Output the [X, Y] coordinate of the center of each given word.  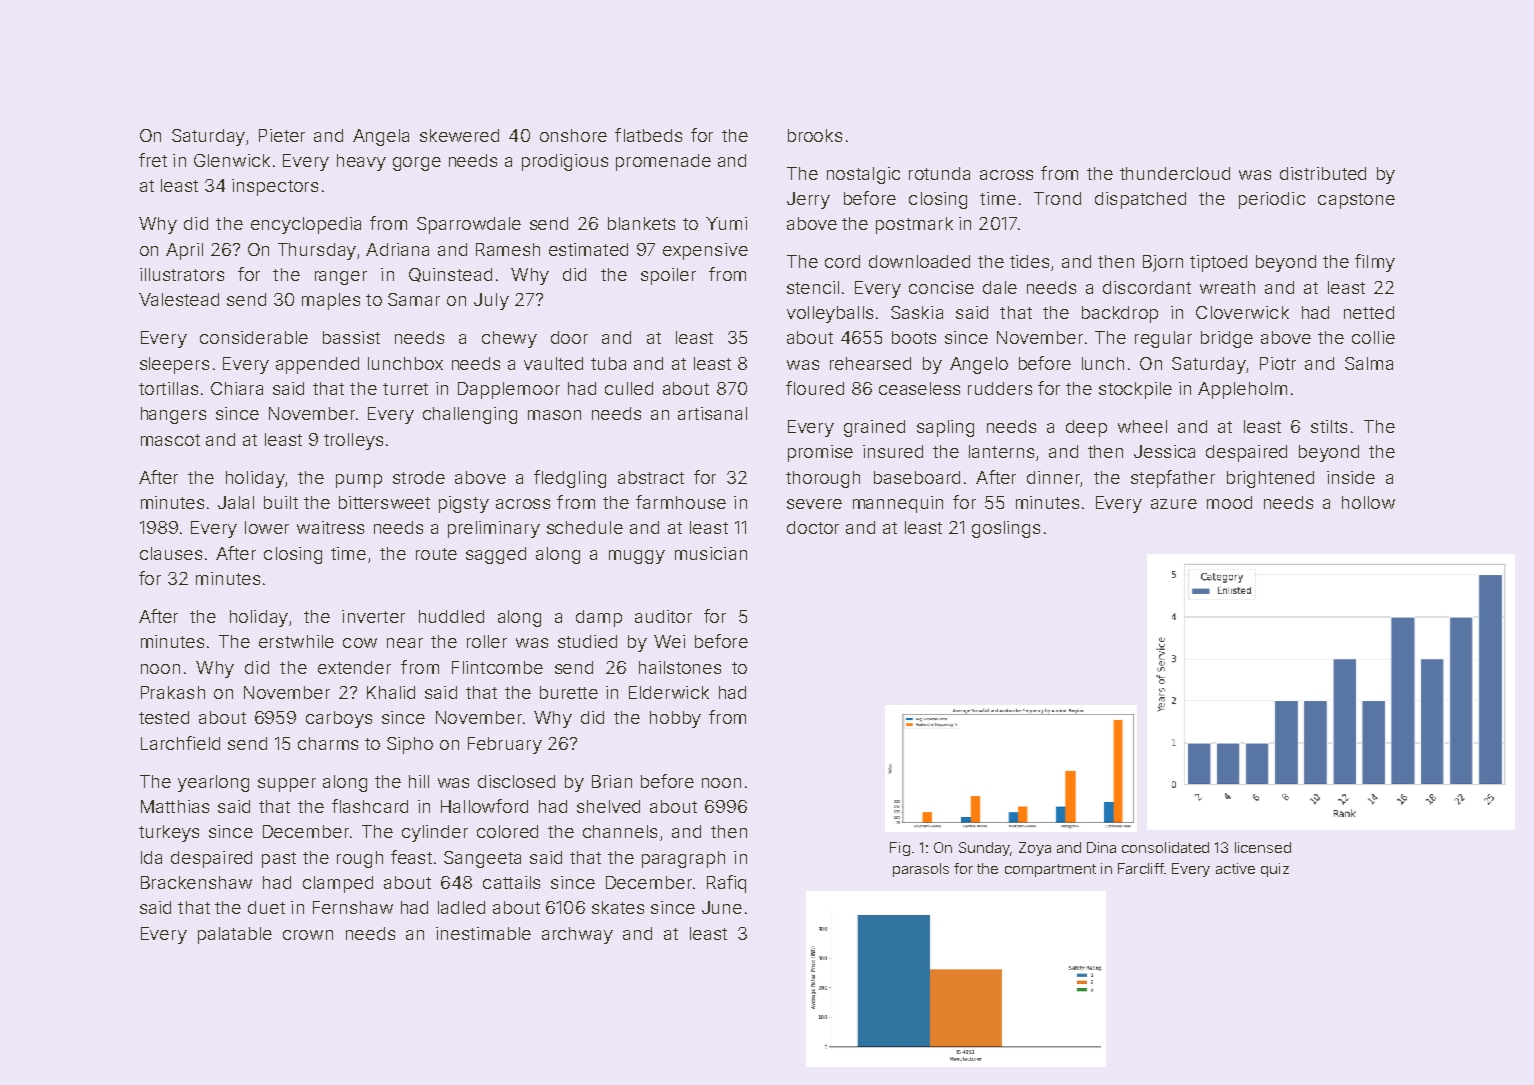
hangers [173, 415]
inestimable [483, 933]
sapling [945, 428]
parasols [921, 870]
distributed [1323, 173]
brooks [815, 135]
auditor [663, 616]
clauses [171, 553]
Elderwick [669, 692]
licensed [1263, 847]
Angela [381, 137]
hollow [1368, 502]
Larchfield [180, 743]
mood [1229, 502]
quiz [1275, 870]
